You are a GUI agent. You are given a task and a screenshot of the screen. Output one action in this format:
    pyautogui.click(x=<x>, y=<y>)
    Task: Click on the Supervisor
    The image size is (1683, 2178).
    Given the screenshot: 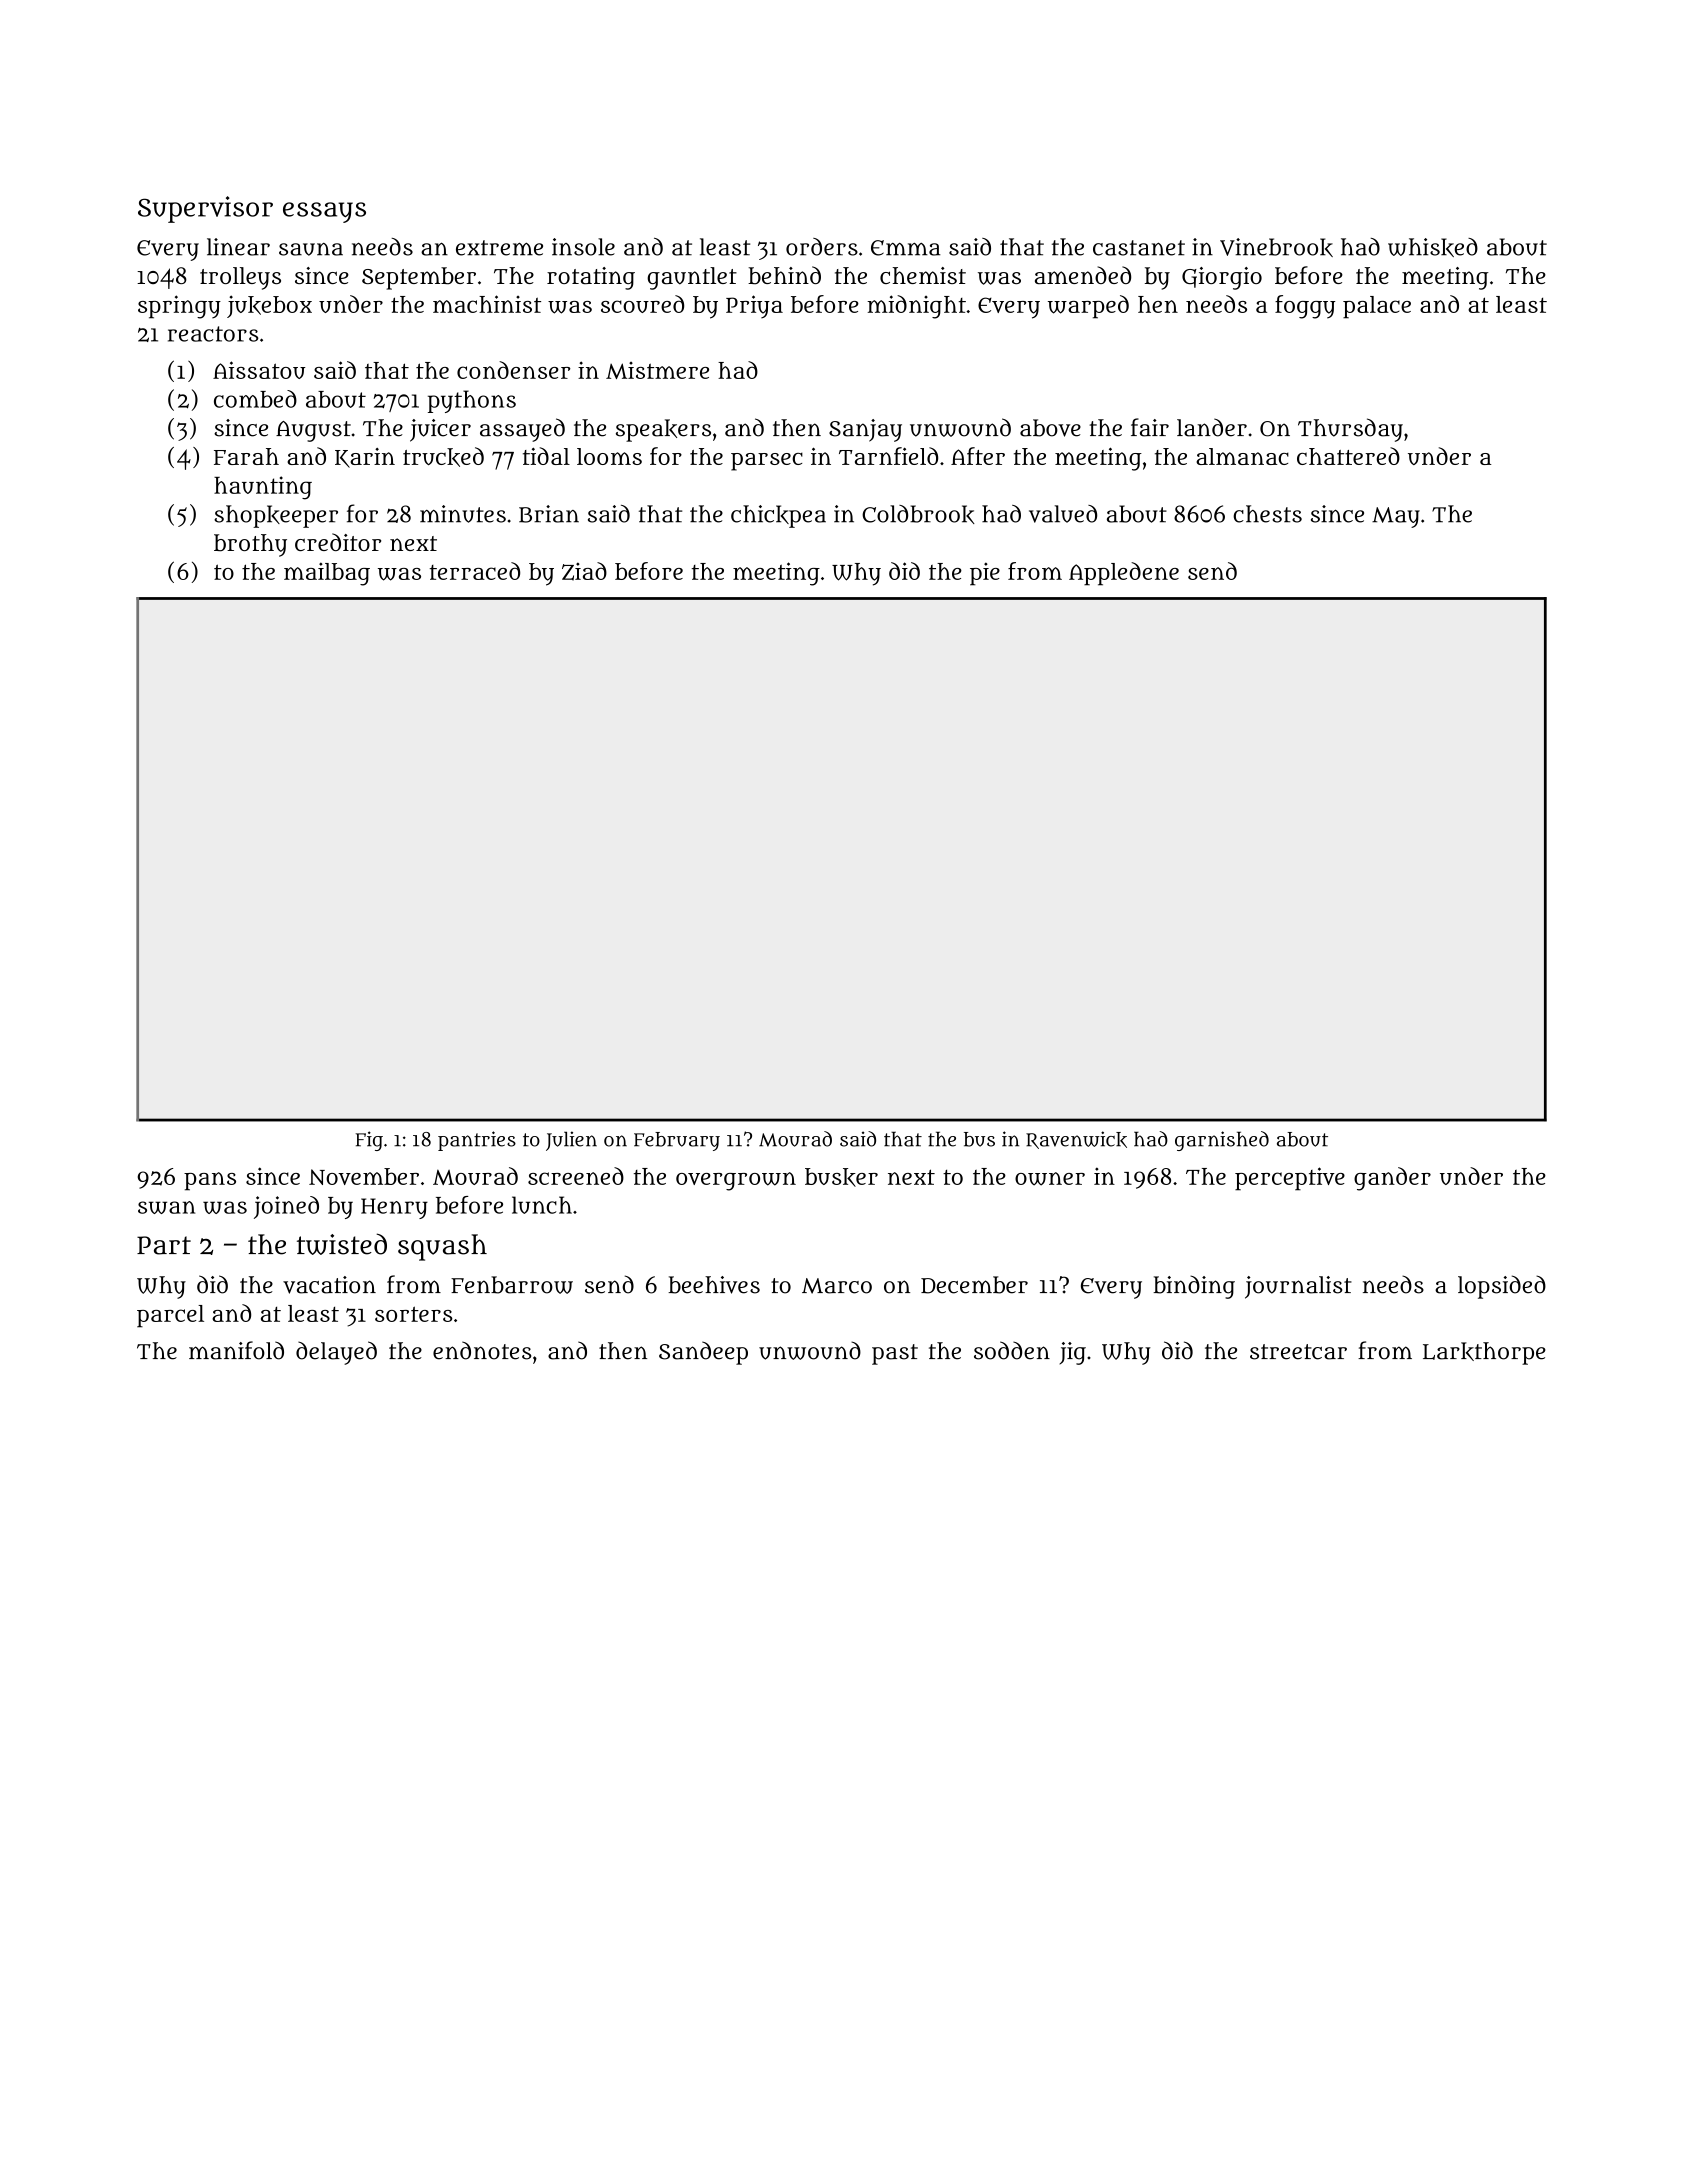 What is the action you would take?
    pyautogui.click(x=205, y=209)
